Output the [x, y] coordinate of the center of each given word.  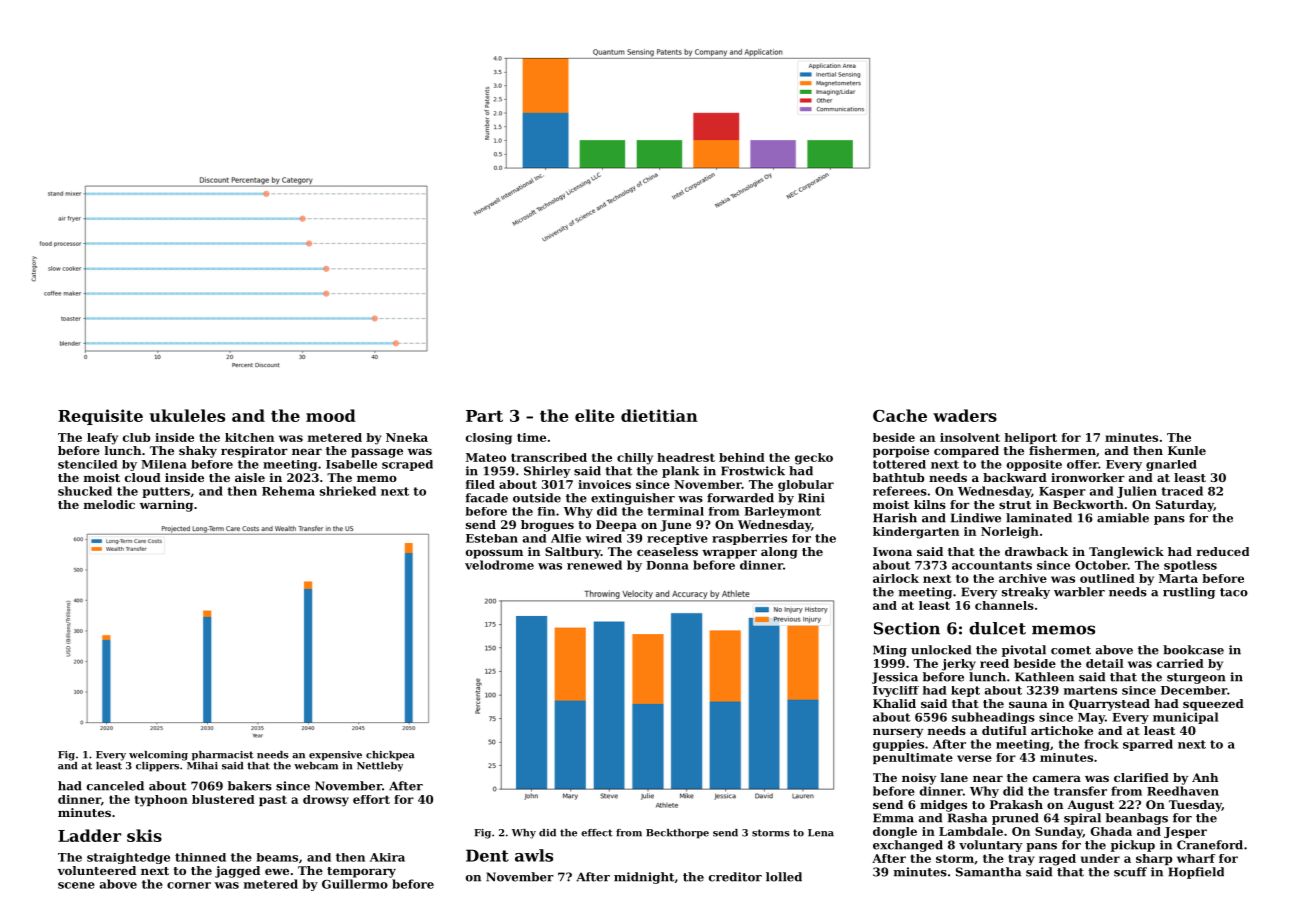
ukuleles [187, 415]
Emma [893, 818]
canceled [115, 786]
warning [166, 506]
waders [965, 415]
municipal [1185, 718]
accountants [992, 565]
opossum [494, 554]
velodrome [499, 565]
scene [76, 885]
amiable [1123, 518]
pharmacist [223, 756]
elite [595, 415]
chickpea [390, 756]
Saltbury [573, 553]
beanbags [1137, 819]
